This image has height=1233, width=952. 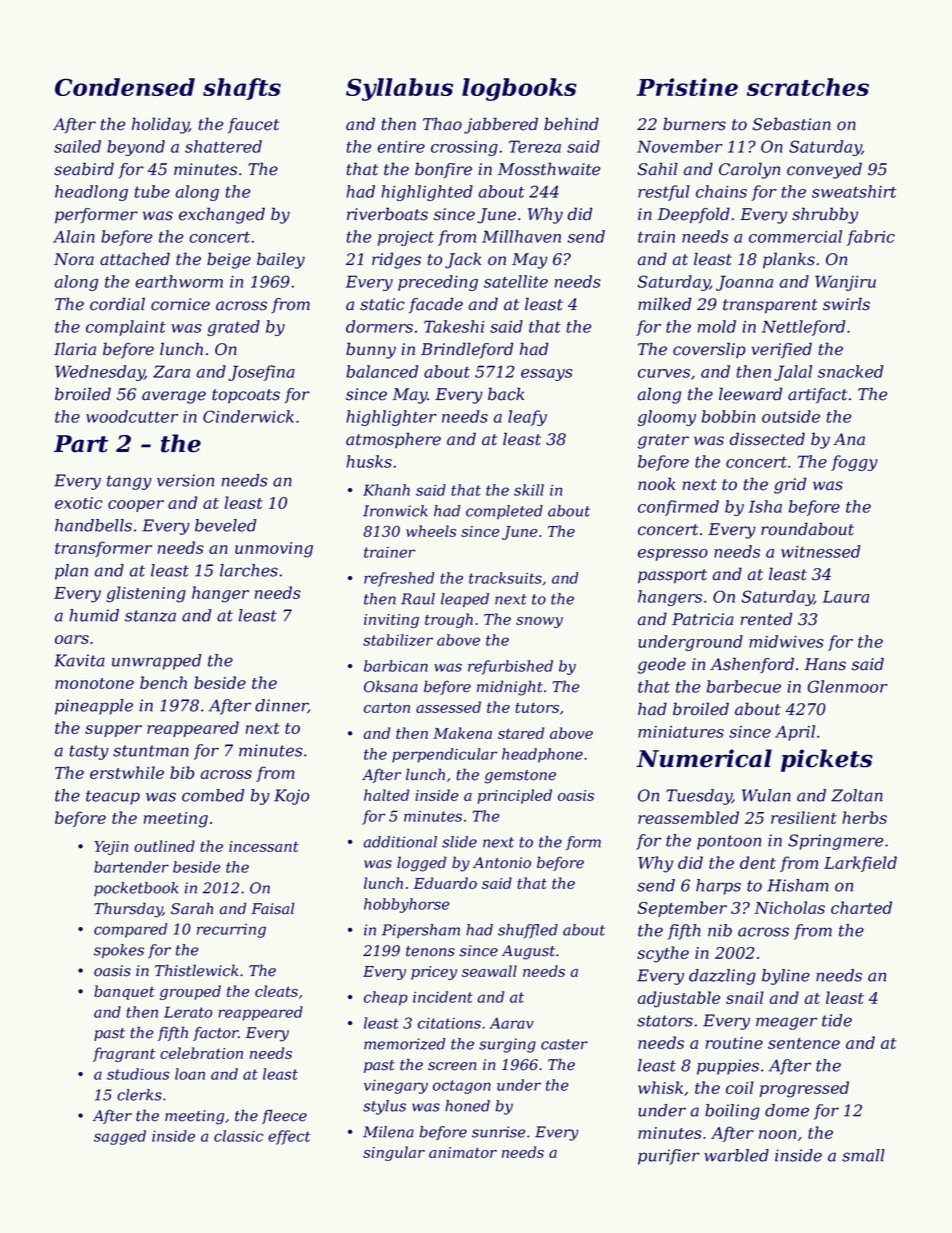 What do you see at coordinates (128, 910) in the image?
I see `Thursday` at bounding box center [128, 910].
